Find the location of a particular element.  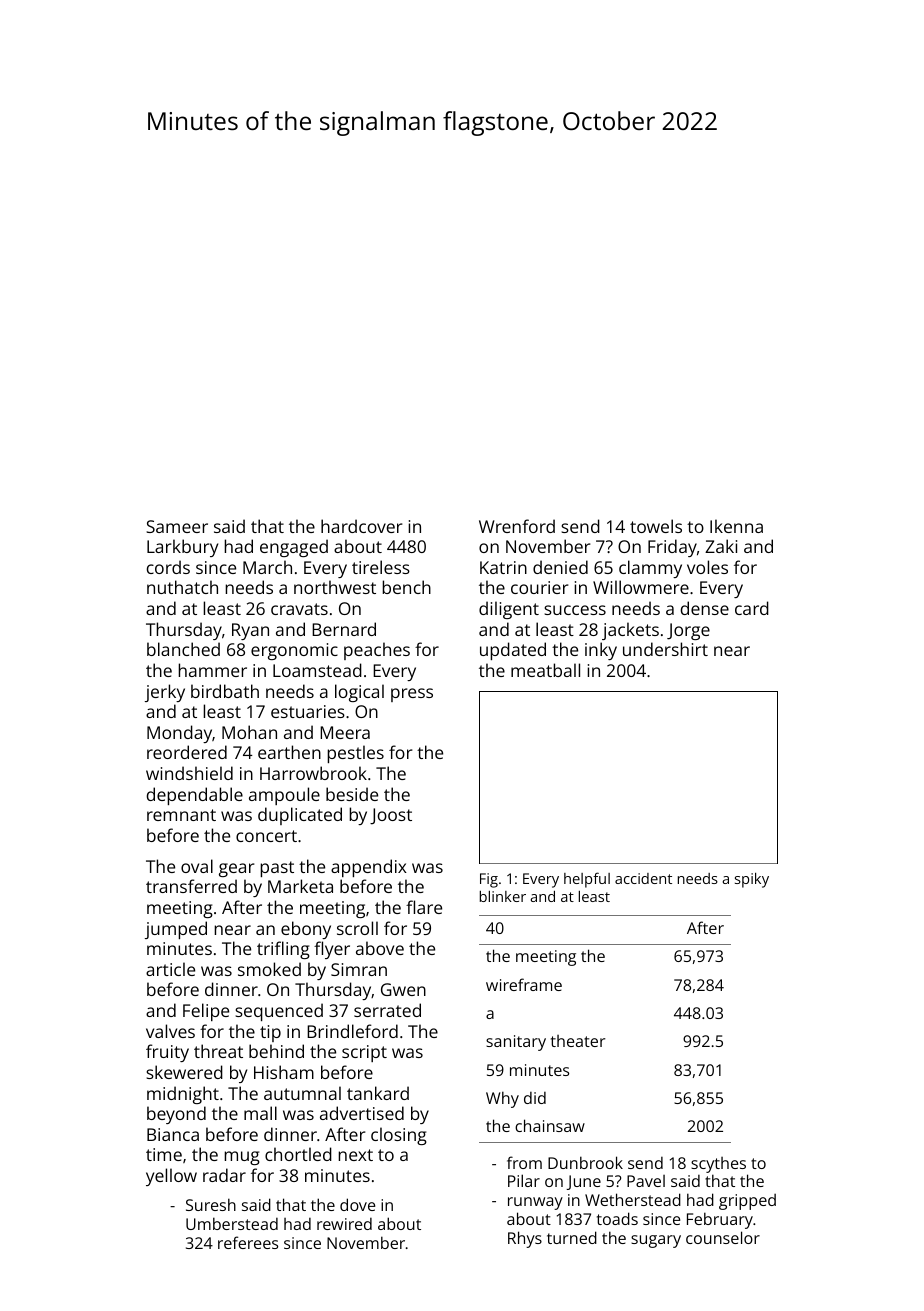

Wrenford is located at coordinates (517, 526).
